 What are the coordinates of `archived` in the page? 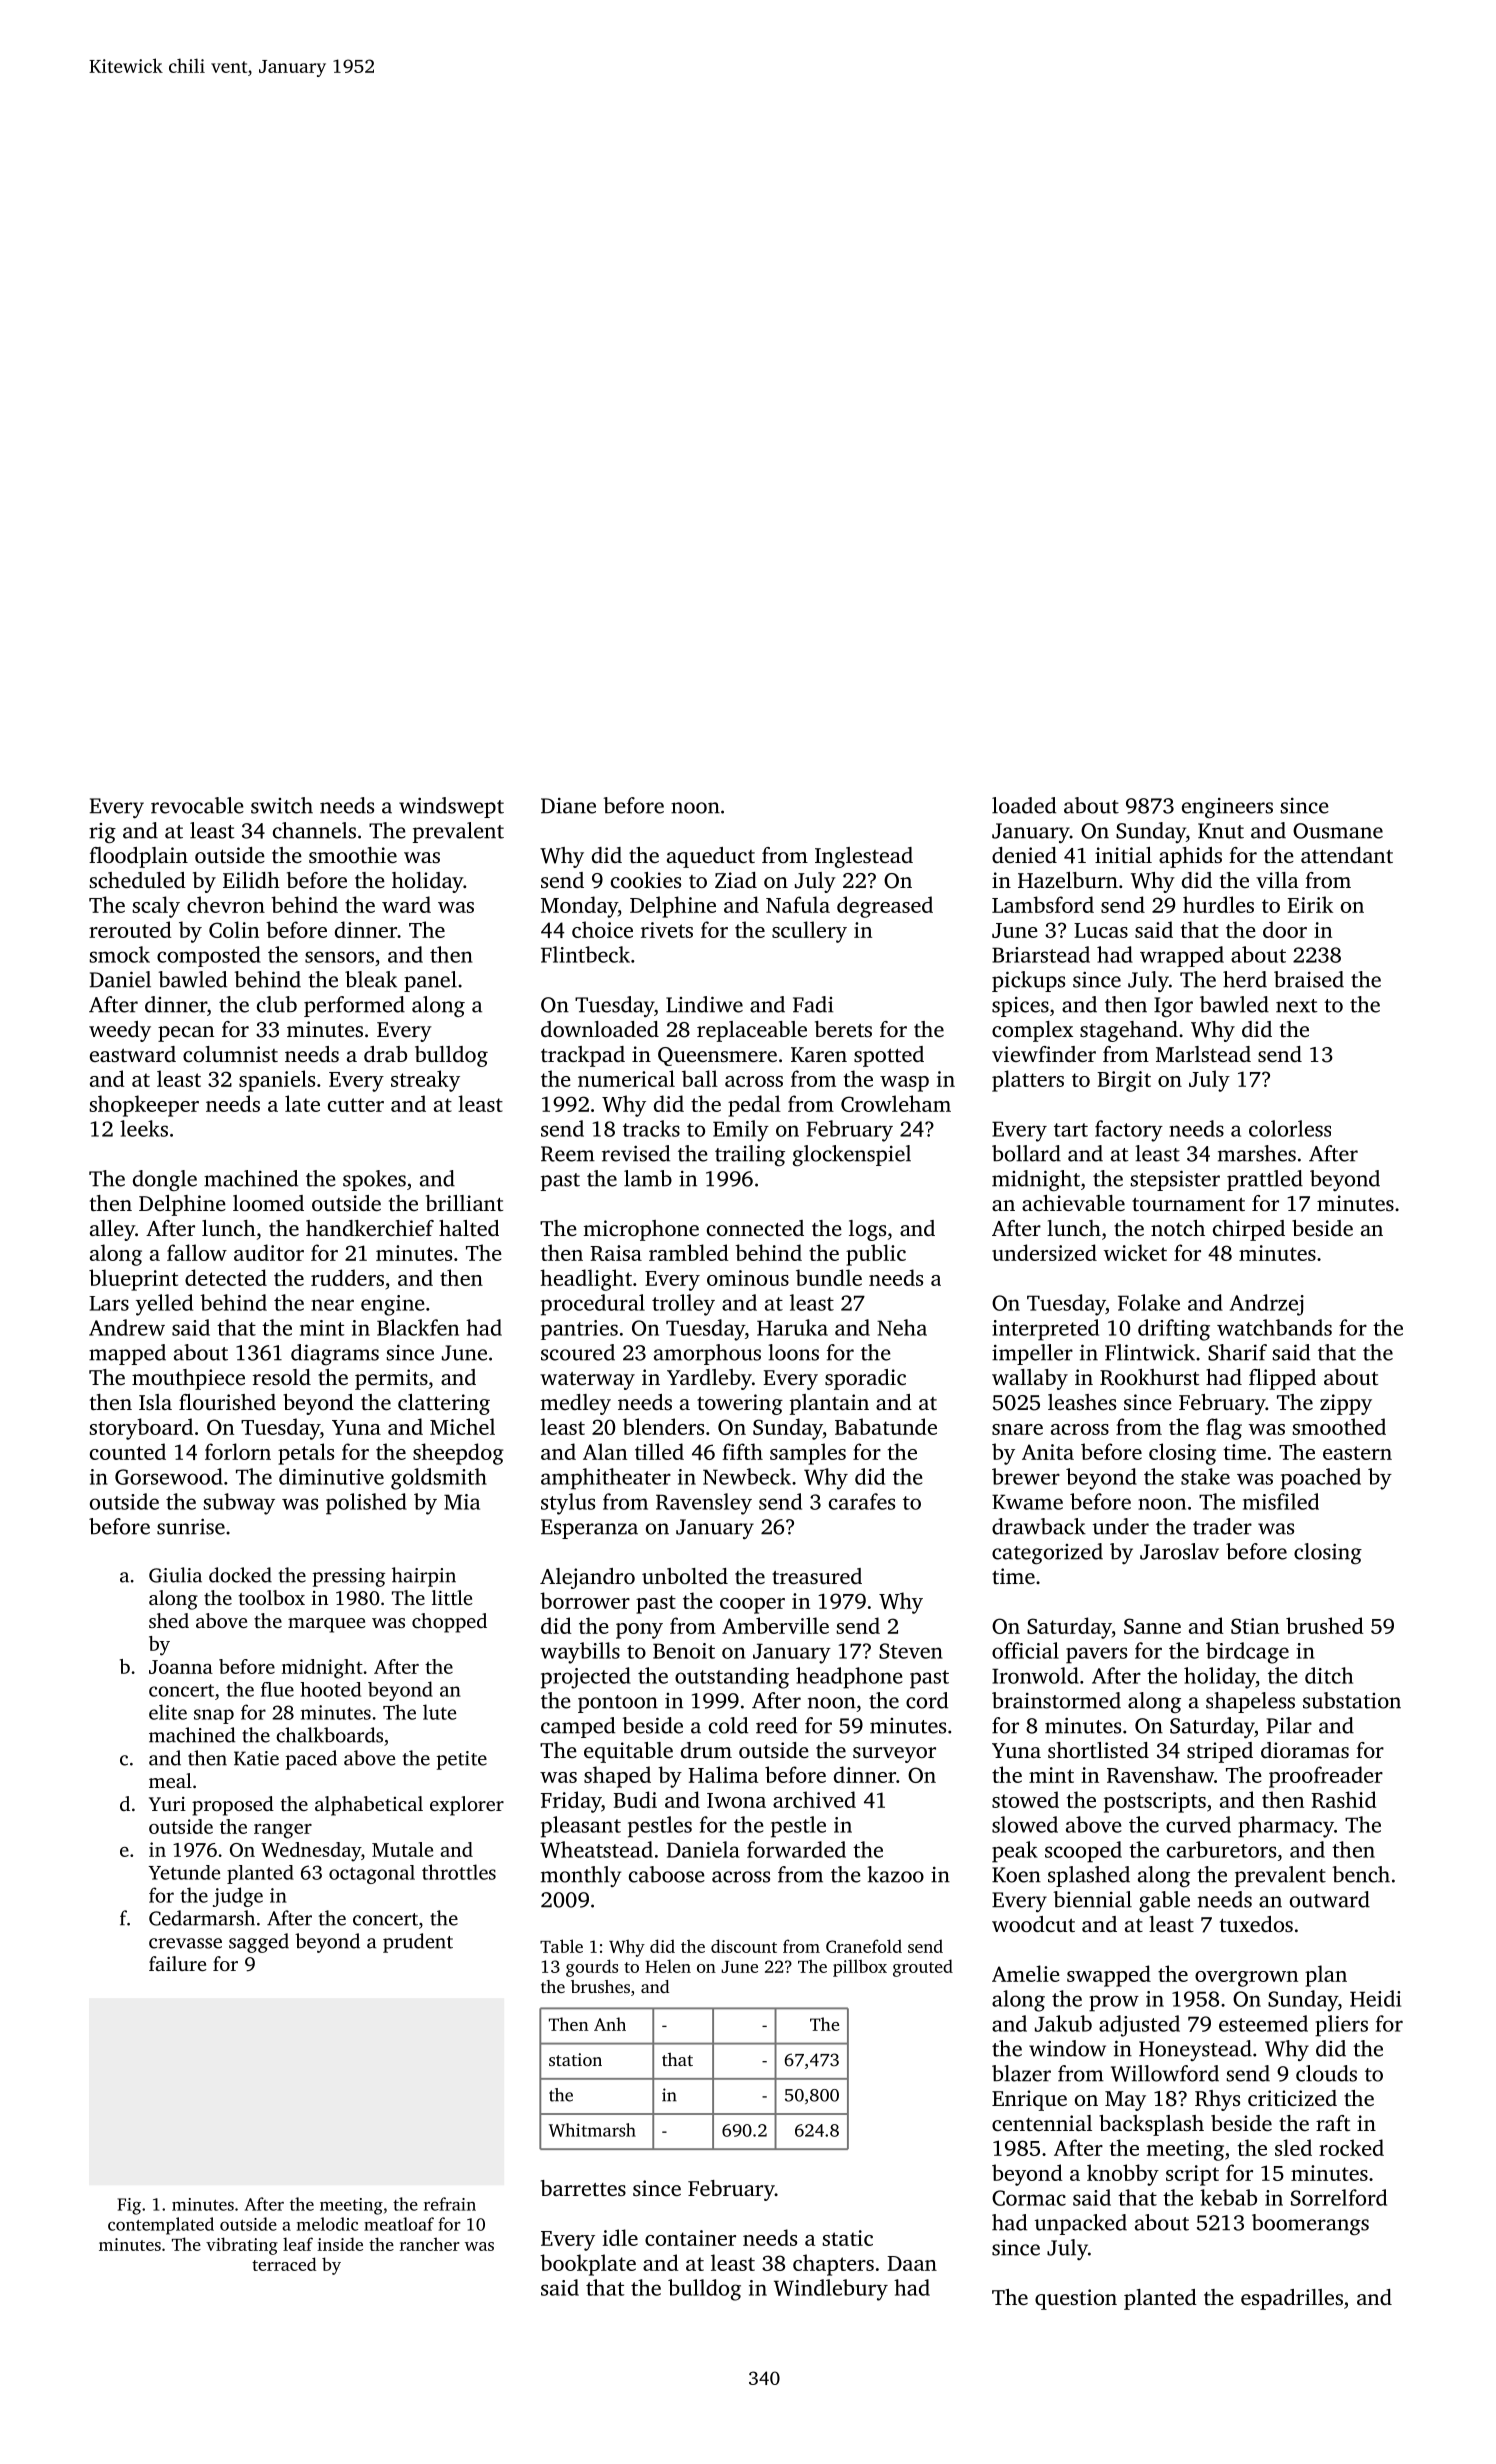 It's located at (814, 1799).
